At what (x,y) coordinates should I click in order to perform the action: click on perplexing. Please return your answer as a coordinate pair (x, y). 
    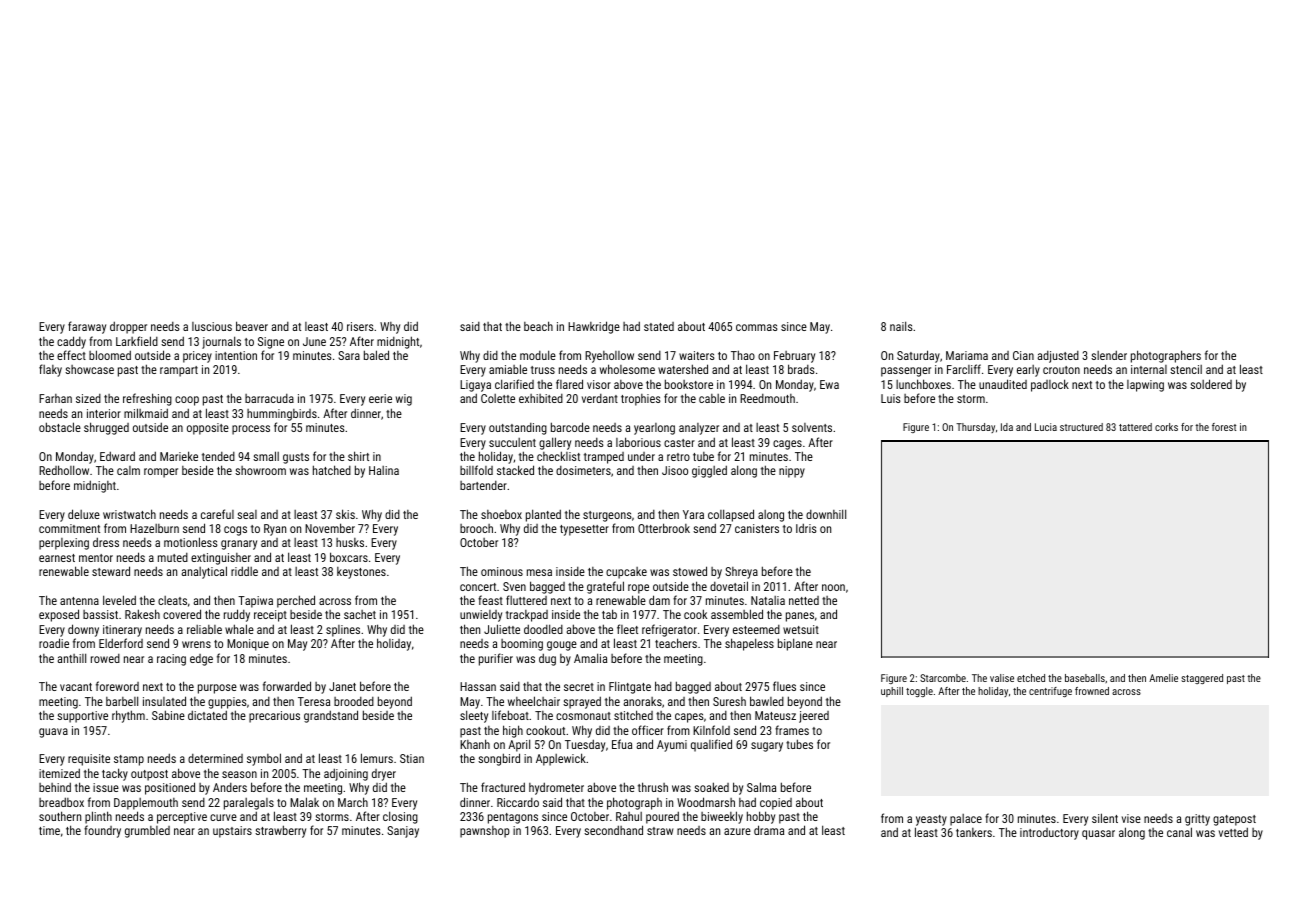
    Looking at the image, I should click on (64, 544).
